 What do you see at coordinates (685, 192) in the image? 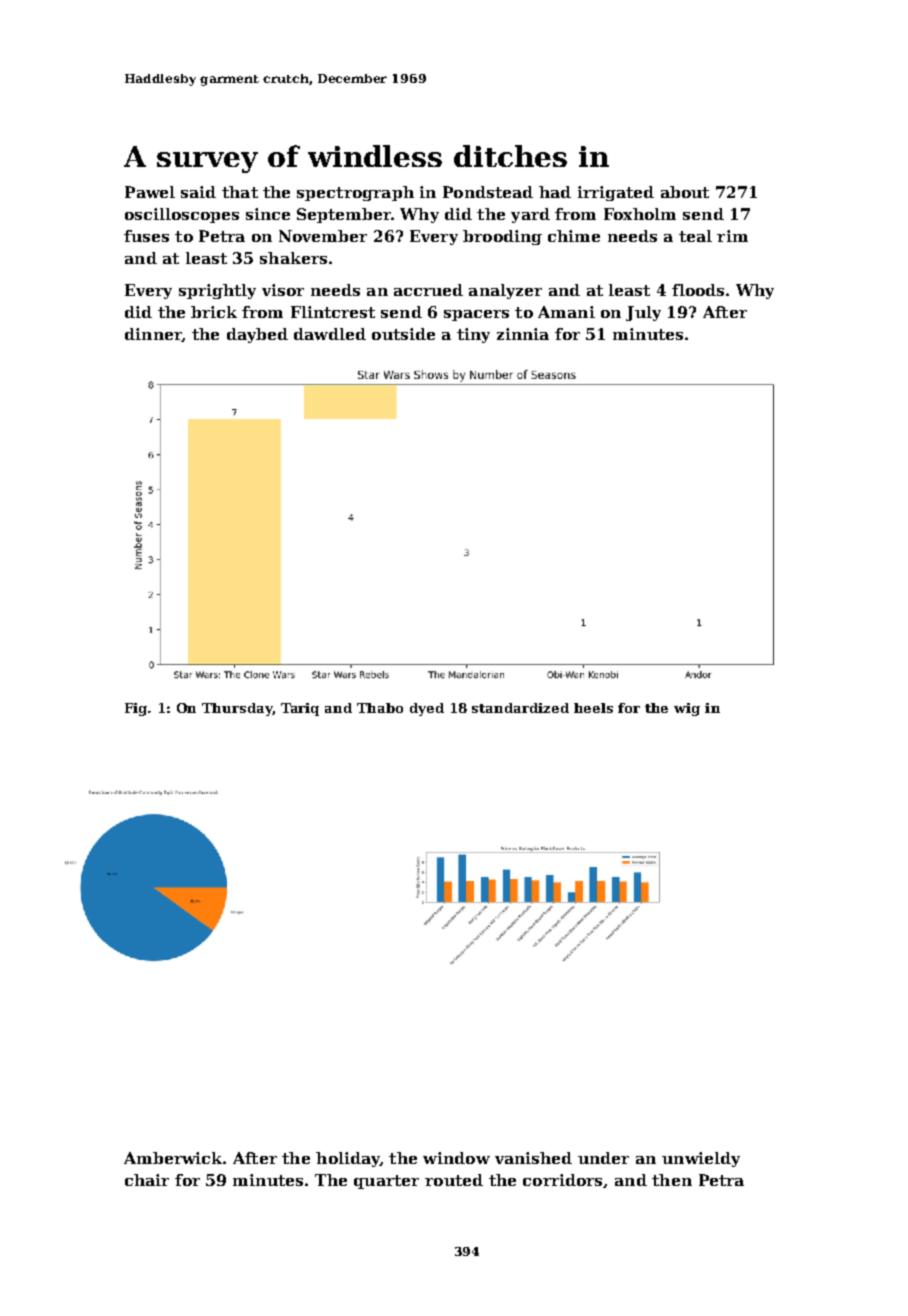
I see `about` at bounding box center [685, 192].
